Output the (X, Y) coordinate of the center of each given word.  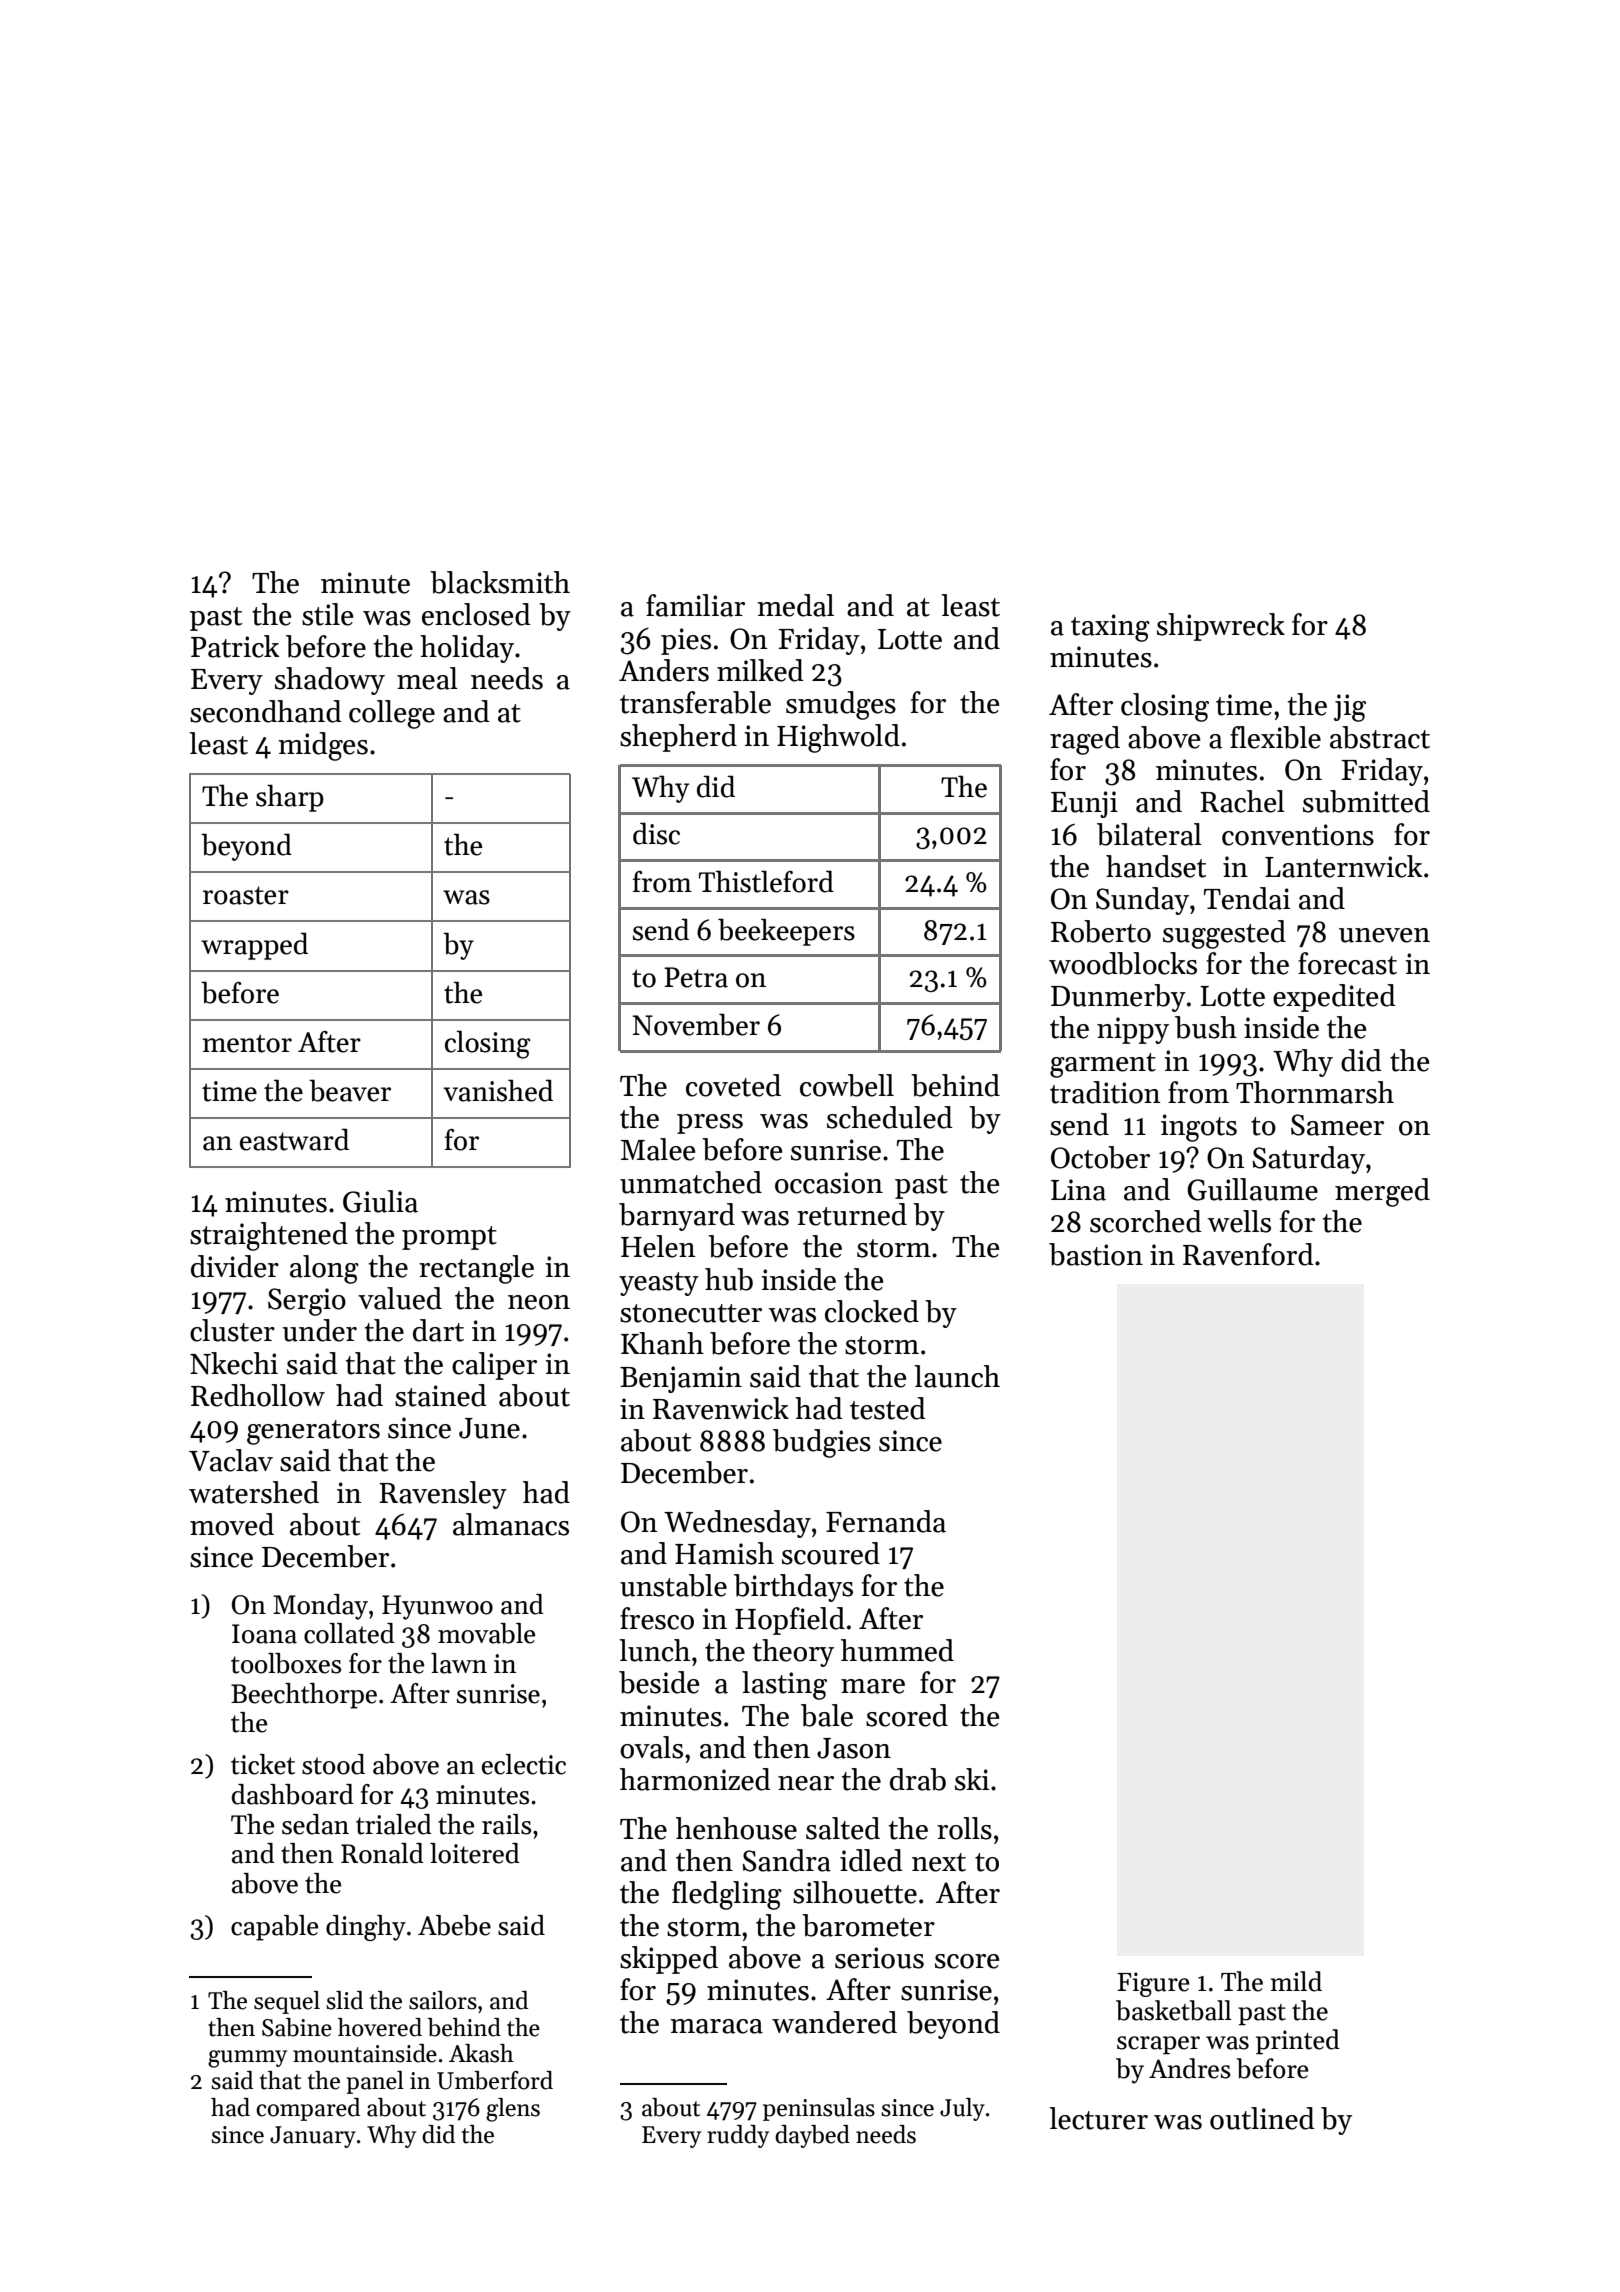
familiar (695, 605)
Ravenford (1248, 1254)
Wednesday (737, 1524)
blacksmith (500, 582)
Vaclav (231, 1460)
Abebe (454, 1925)
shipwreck (1221, 627)
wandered (834, 2022)
